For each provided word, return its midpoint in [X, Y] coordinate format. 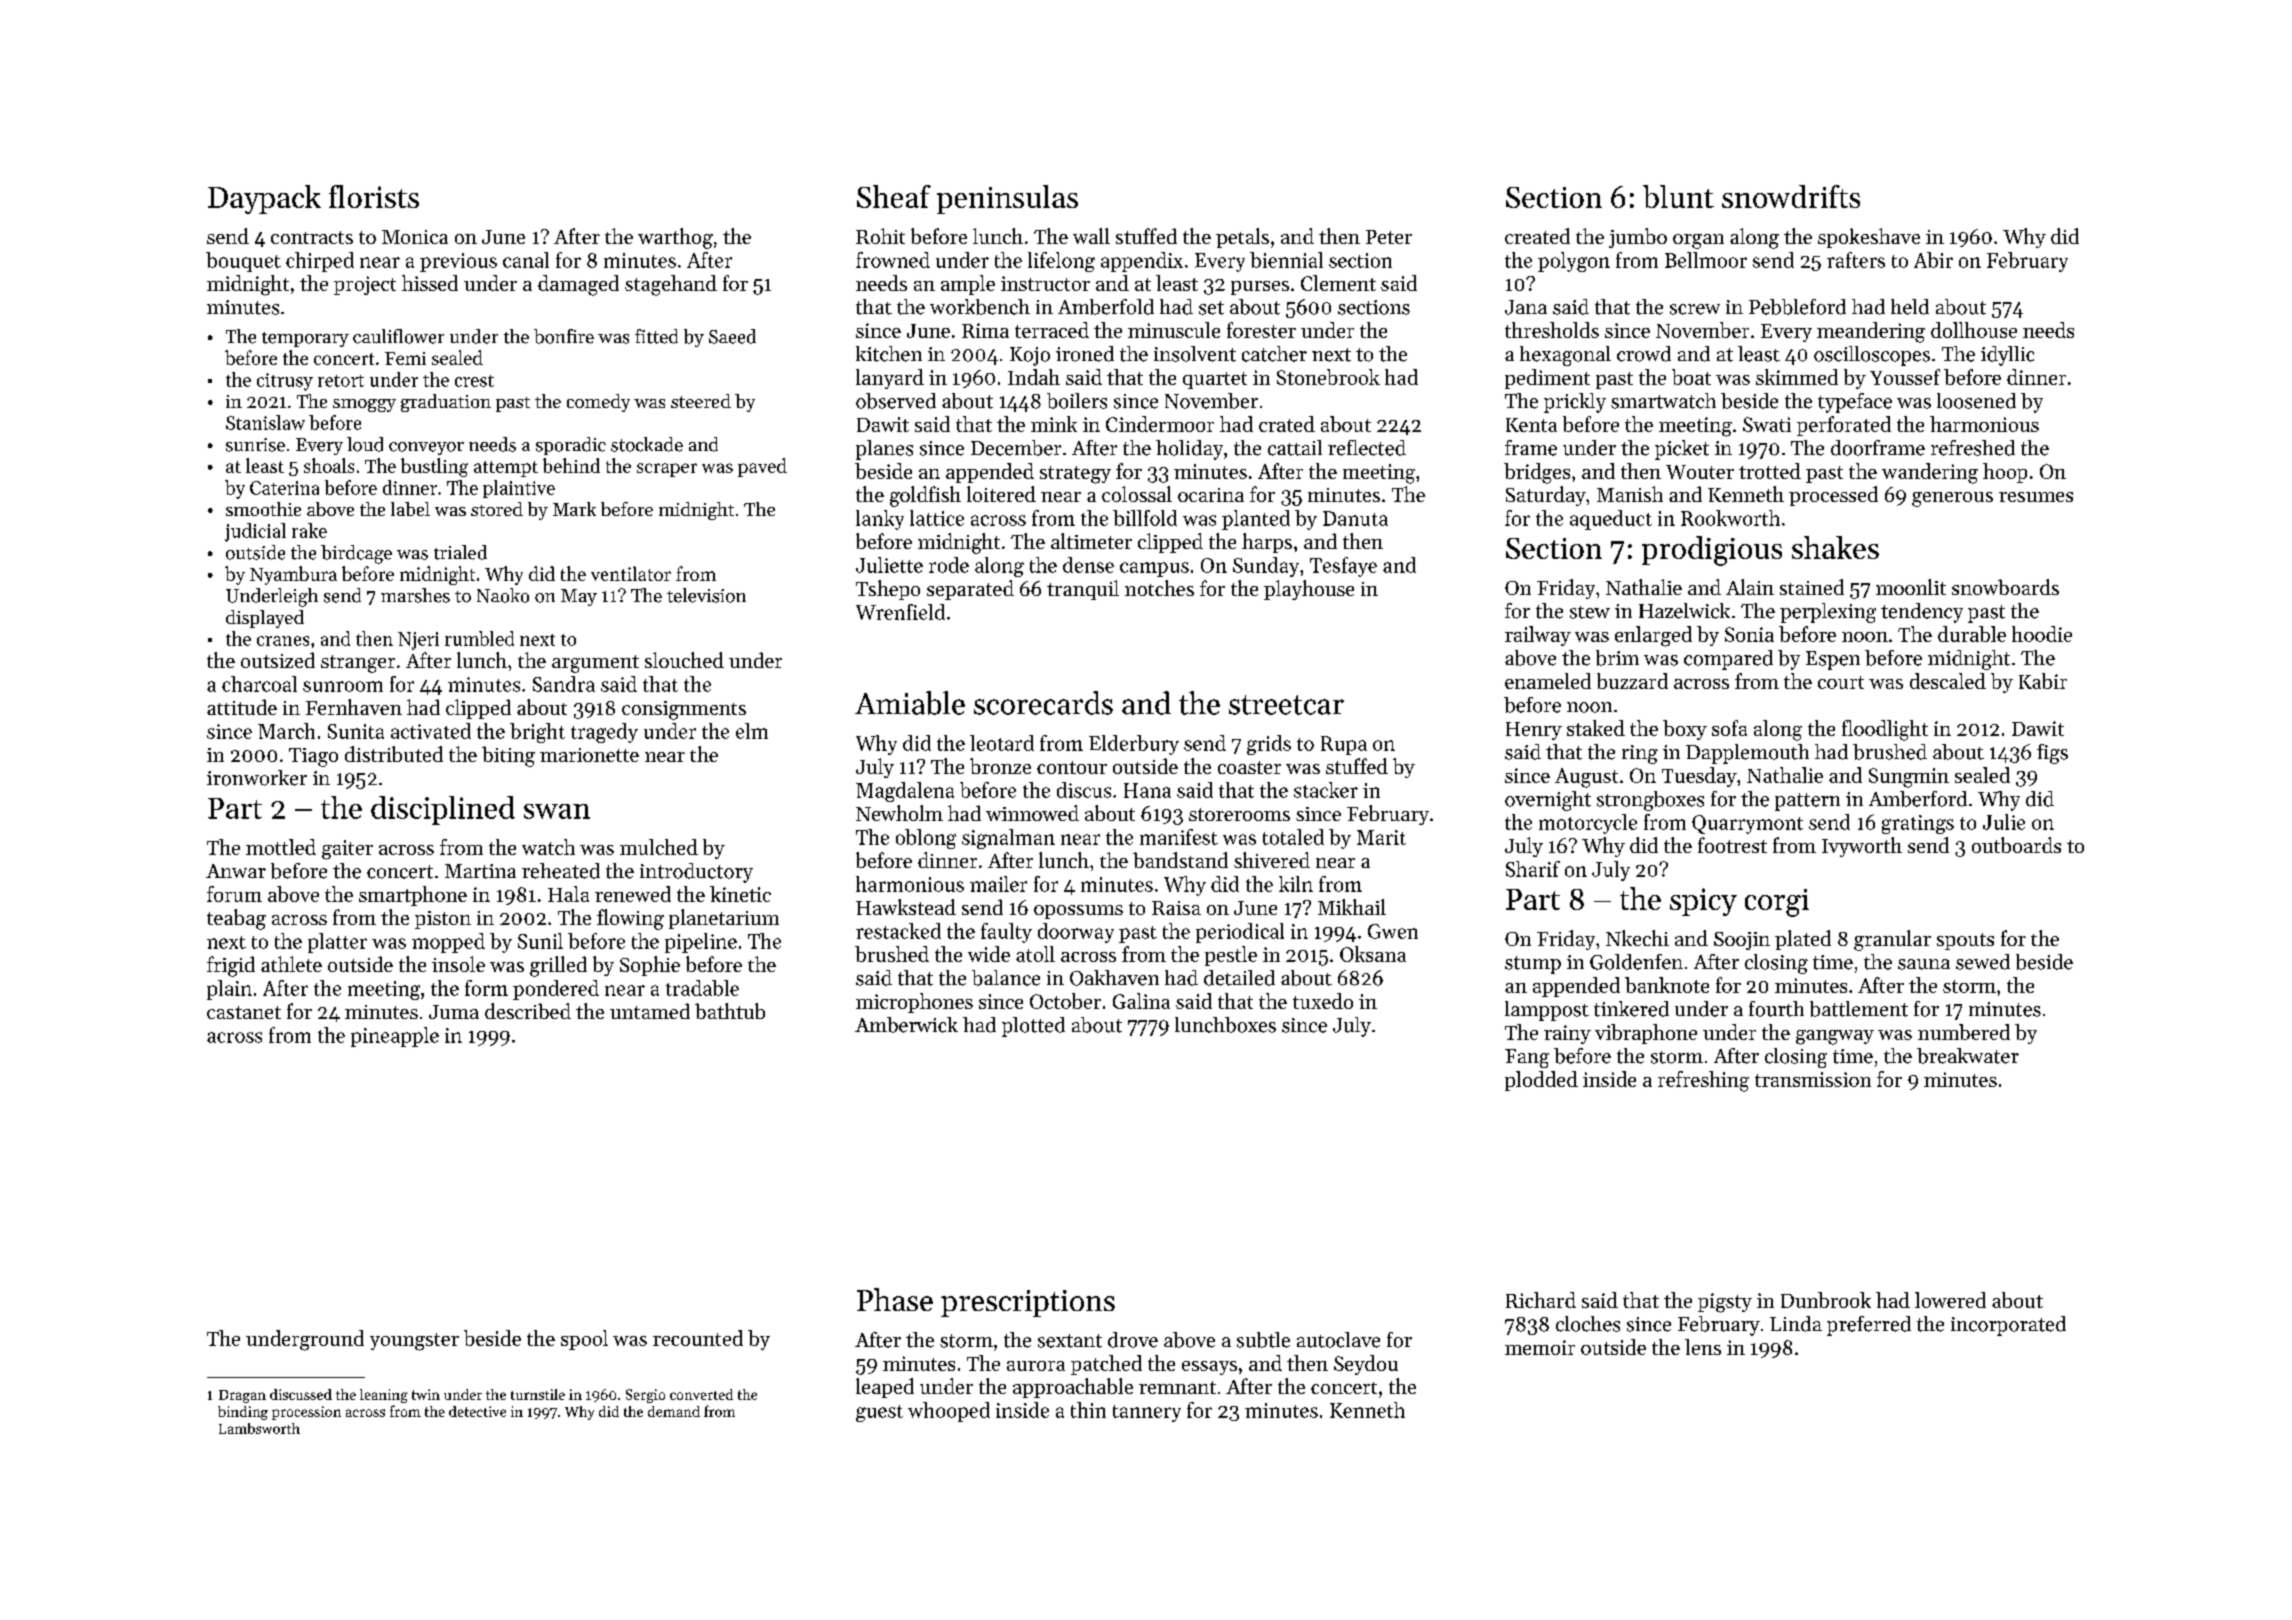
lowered [1950, 1300]
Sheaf [894, 196]
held [1910, 307]
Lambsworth [259, 1428]
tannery [1147, 1413]
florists [374, 196]
